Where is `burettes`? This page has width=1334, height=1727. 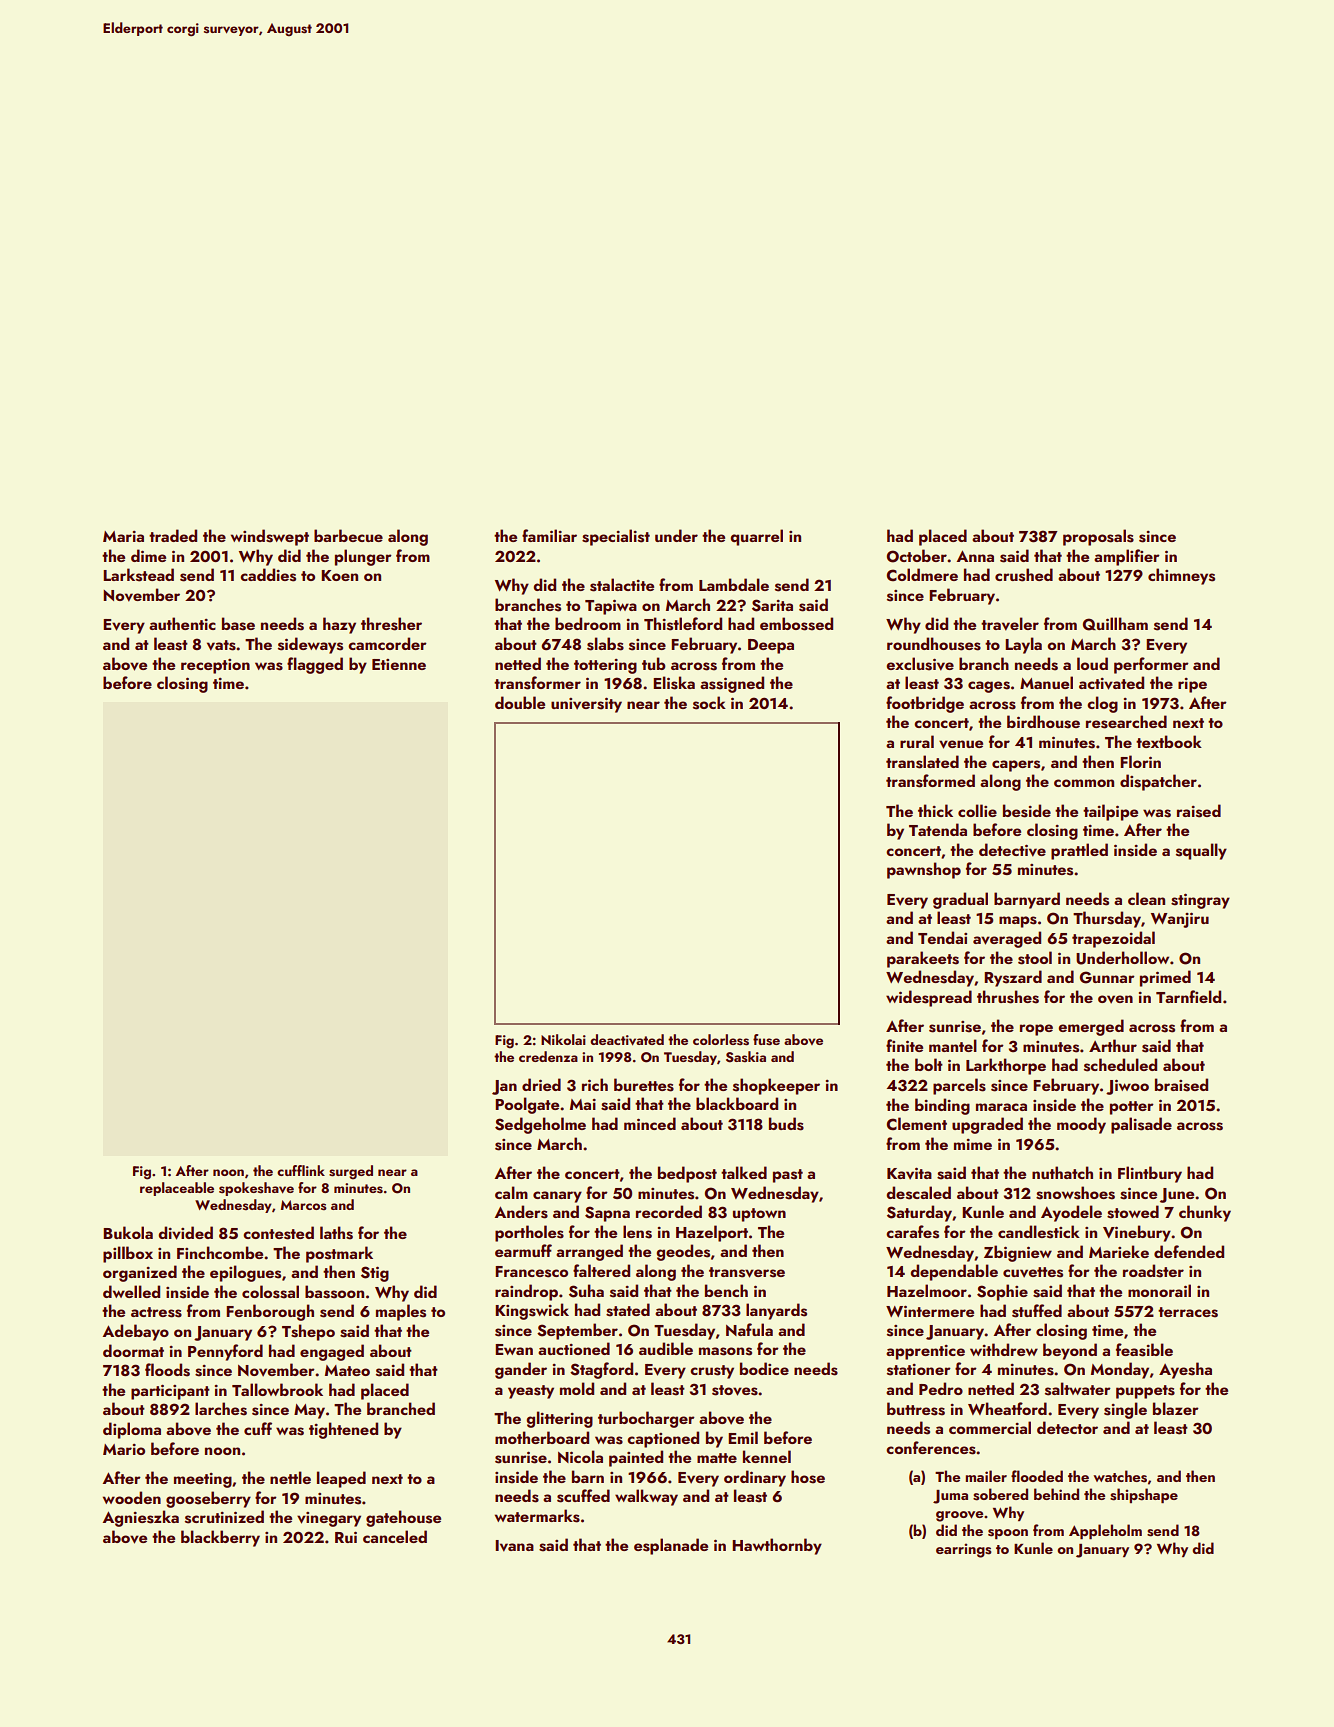 burettes is located at coordinates (644, 1085).
